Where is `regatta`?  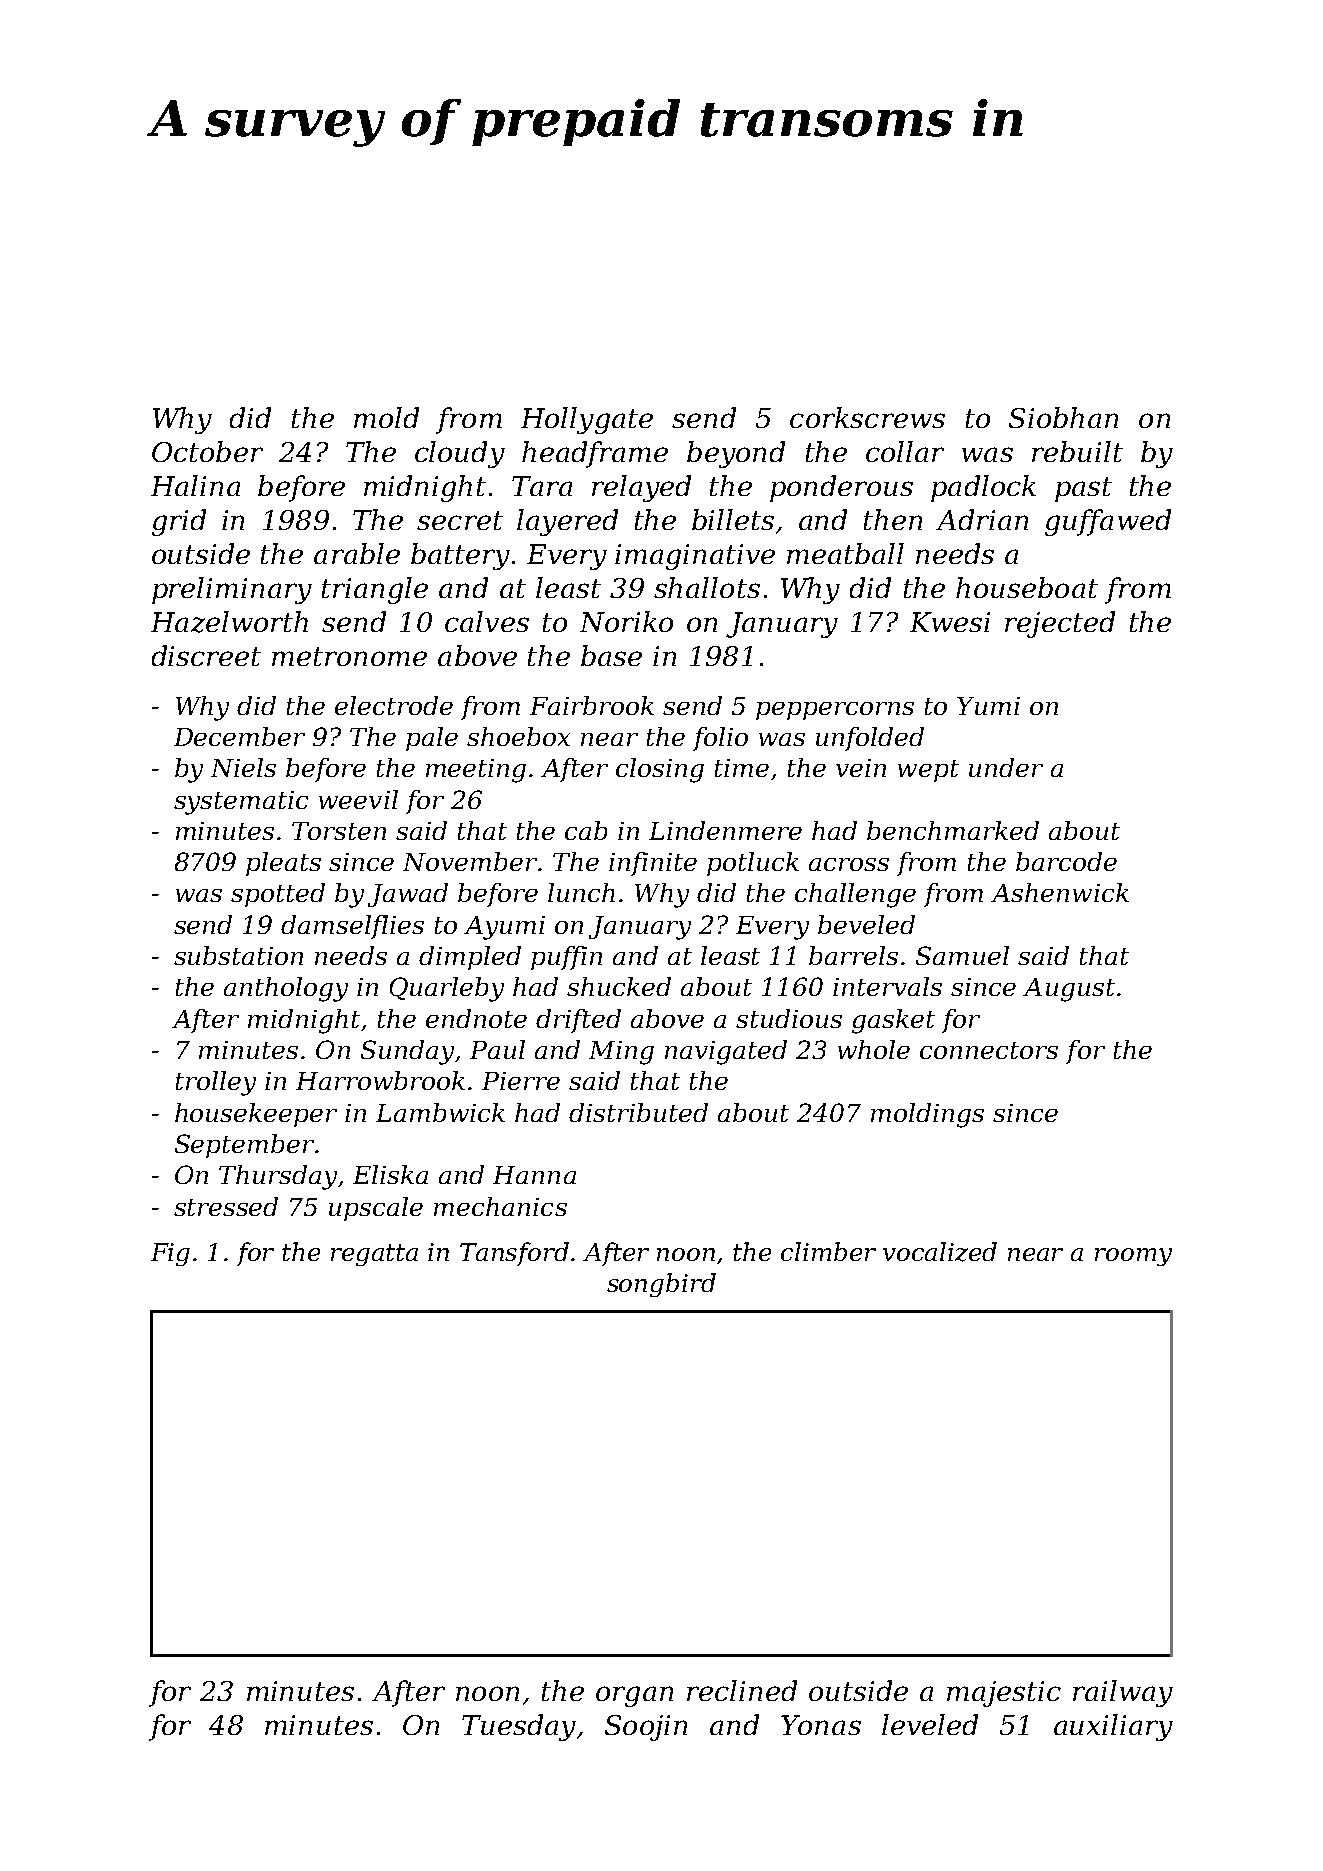 regatta is located at coordinates (374, 1255).
